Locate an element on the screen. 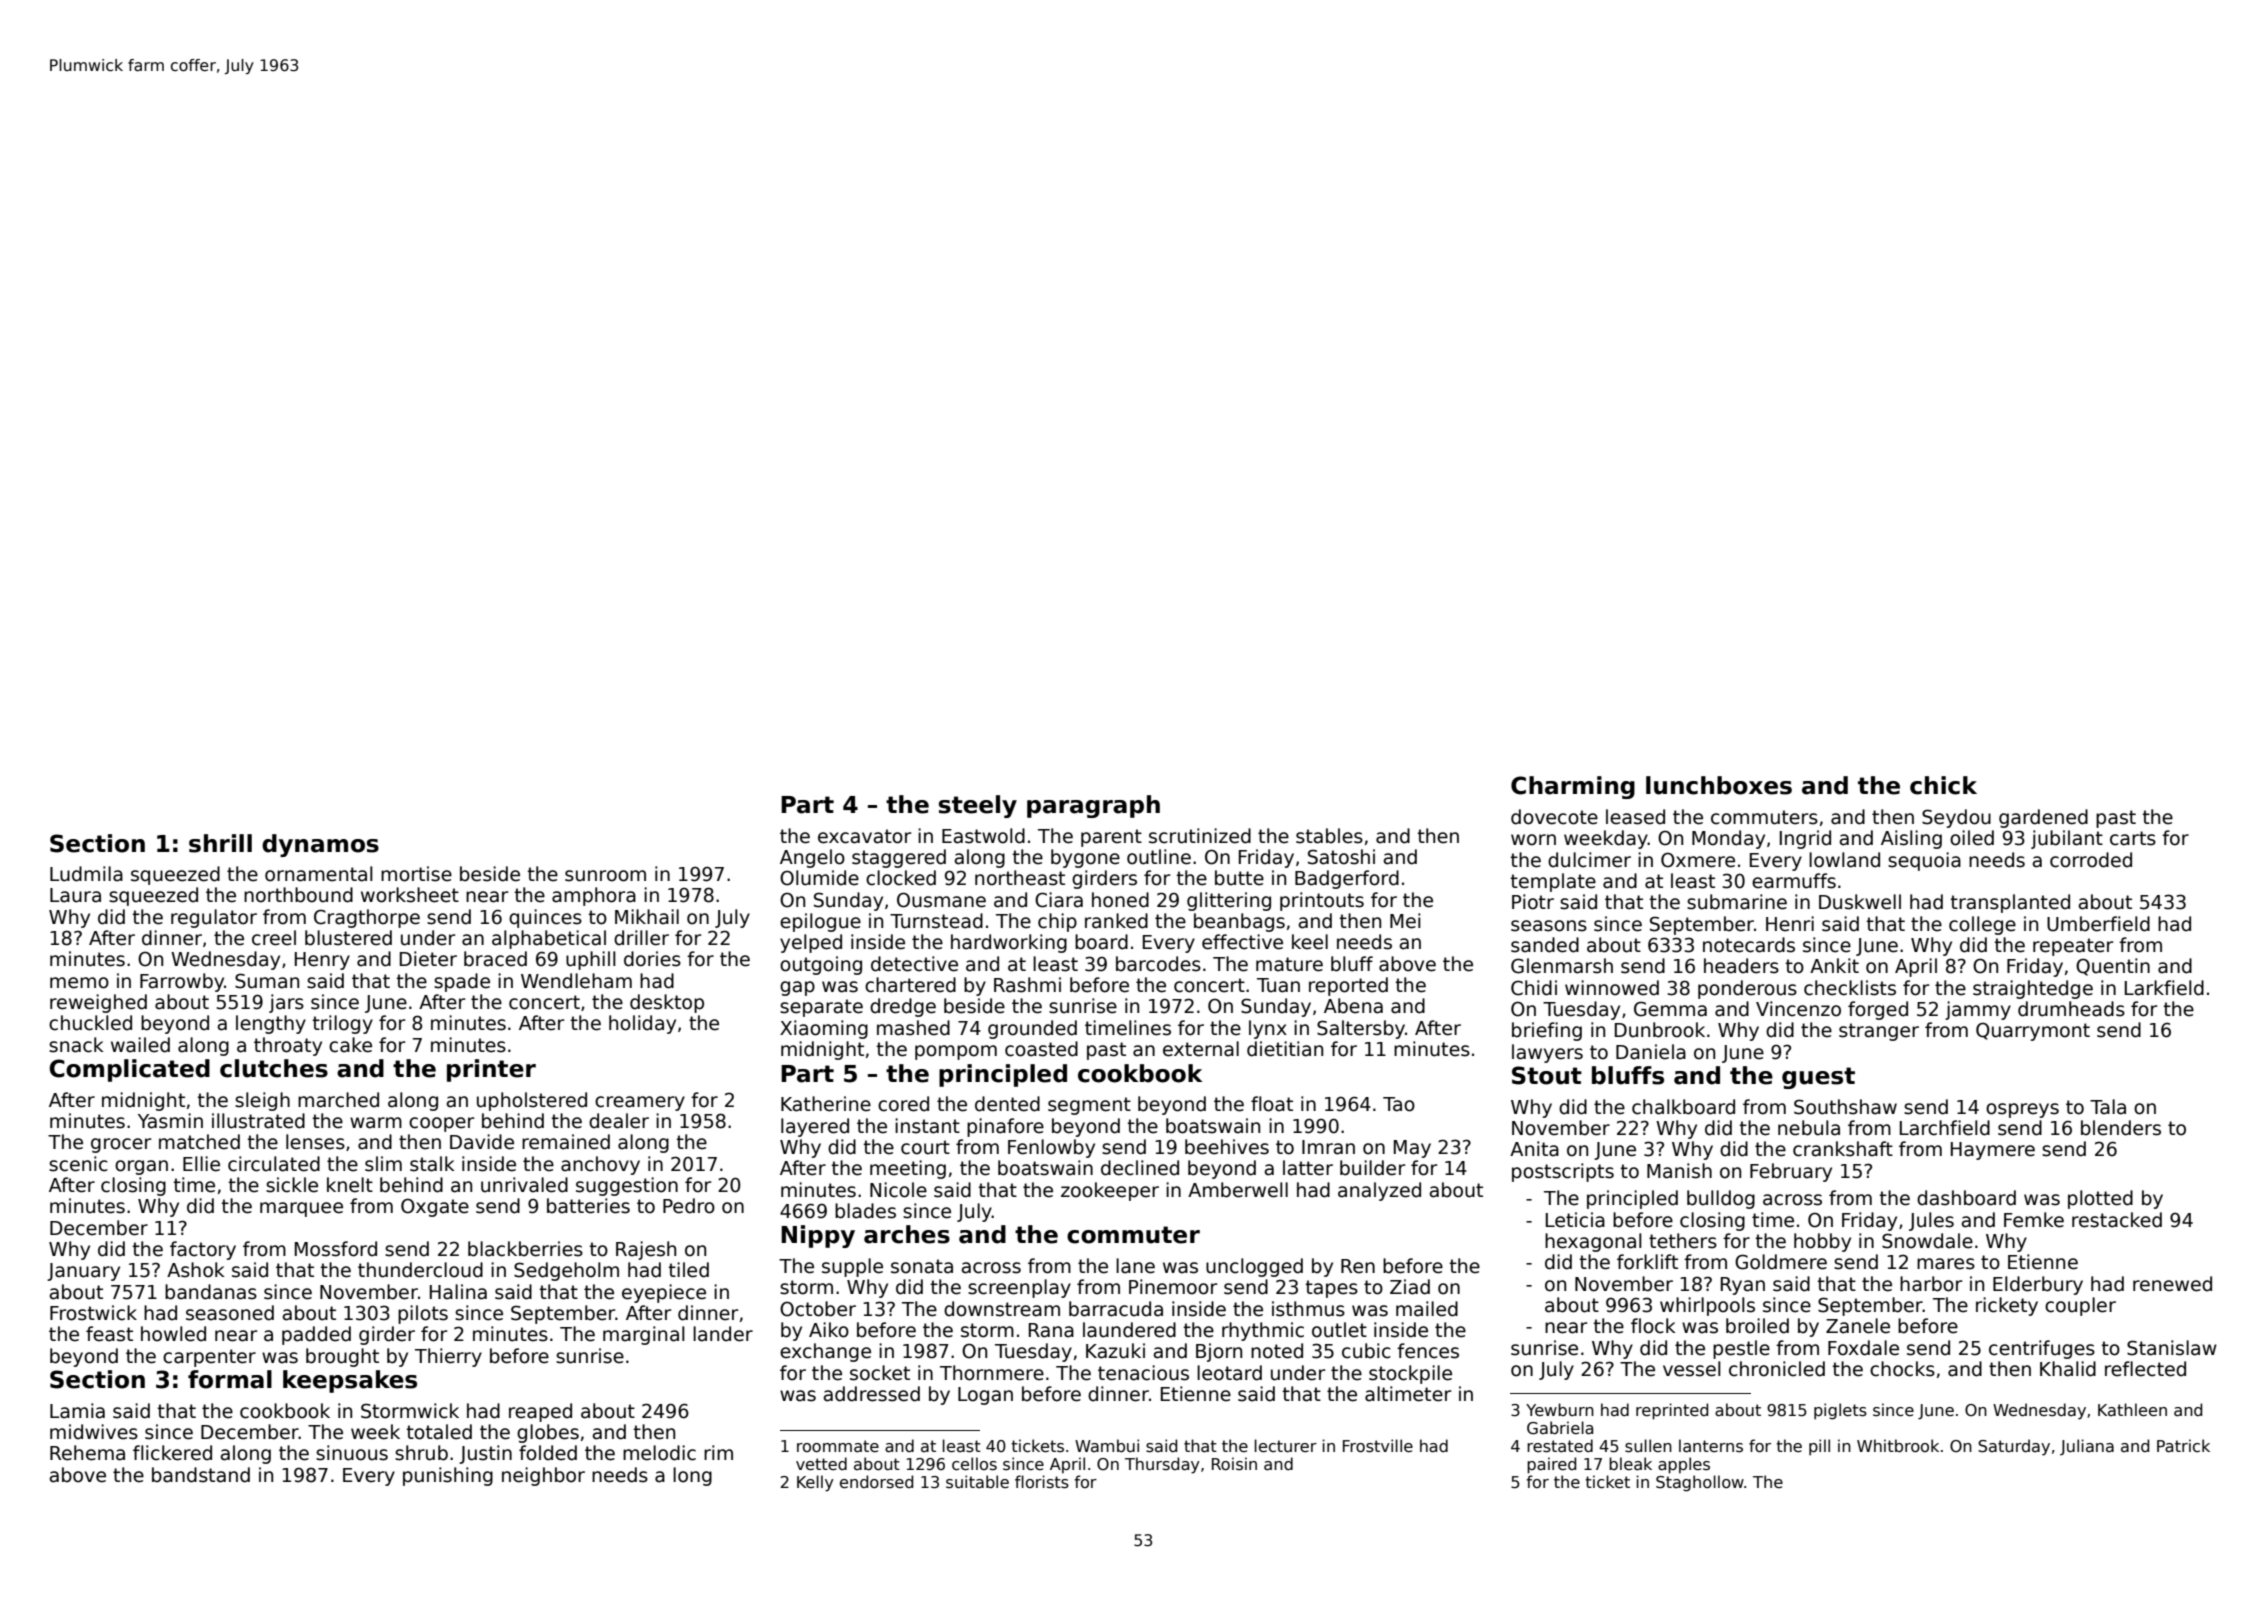 Image resolution: width=2267 pixels, height=1603 pixels. January is located at coordinates (83, 1272).
